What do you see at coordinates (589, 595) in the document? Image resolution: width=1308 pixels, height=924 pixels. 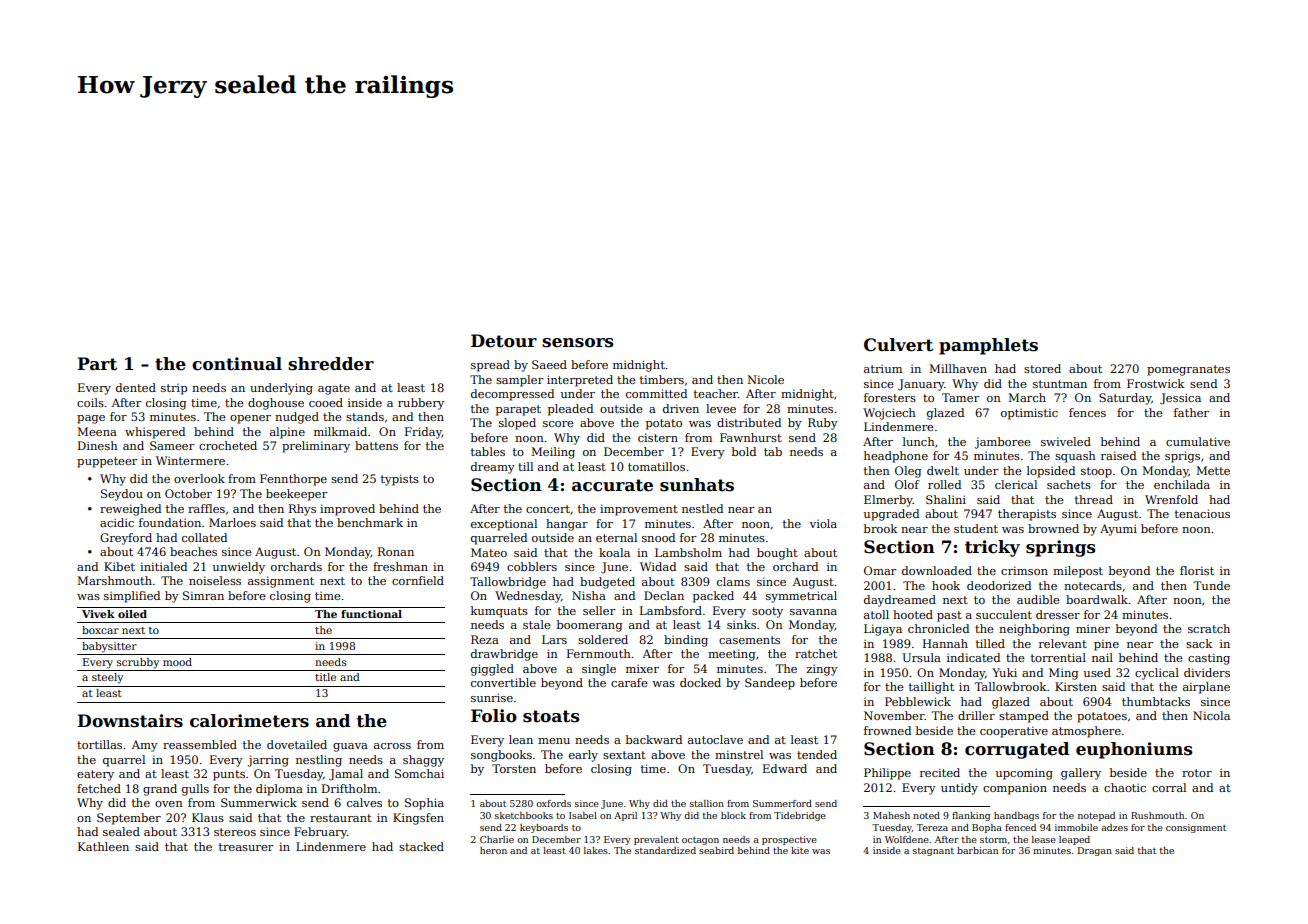 I see `Nisha` at bounding box center [589, 595].
